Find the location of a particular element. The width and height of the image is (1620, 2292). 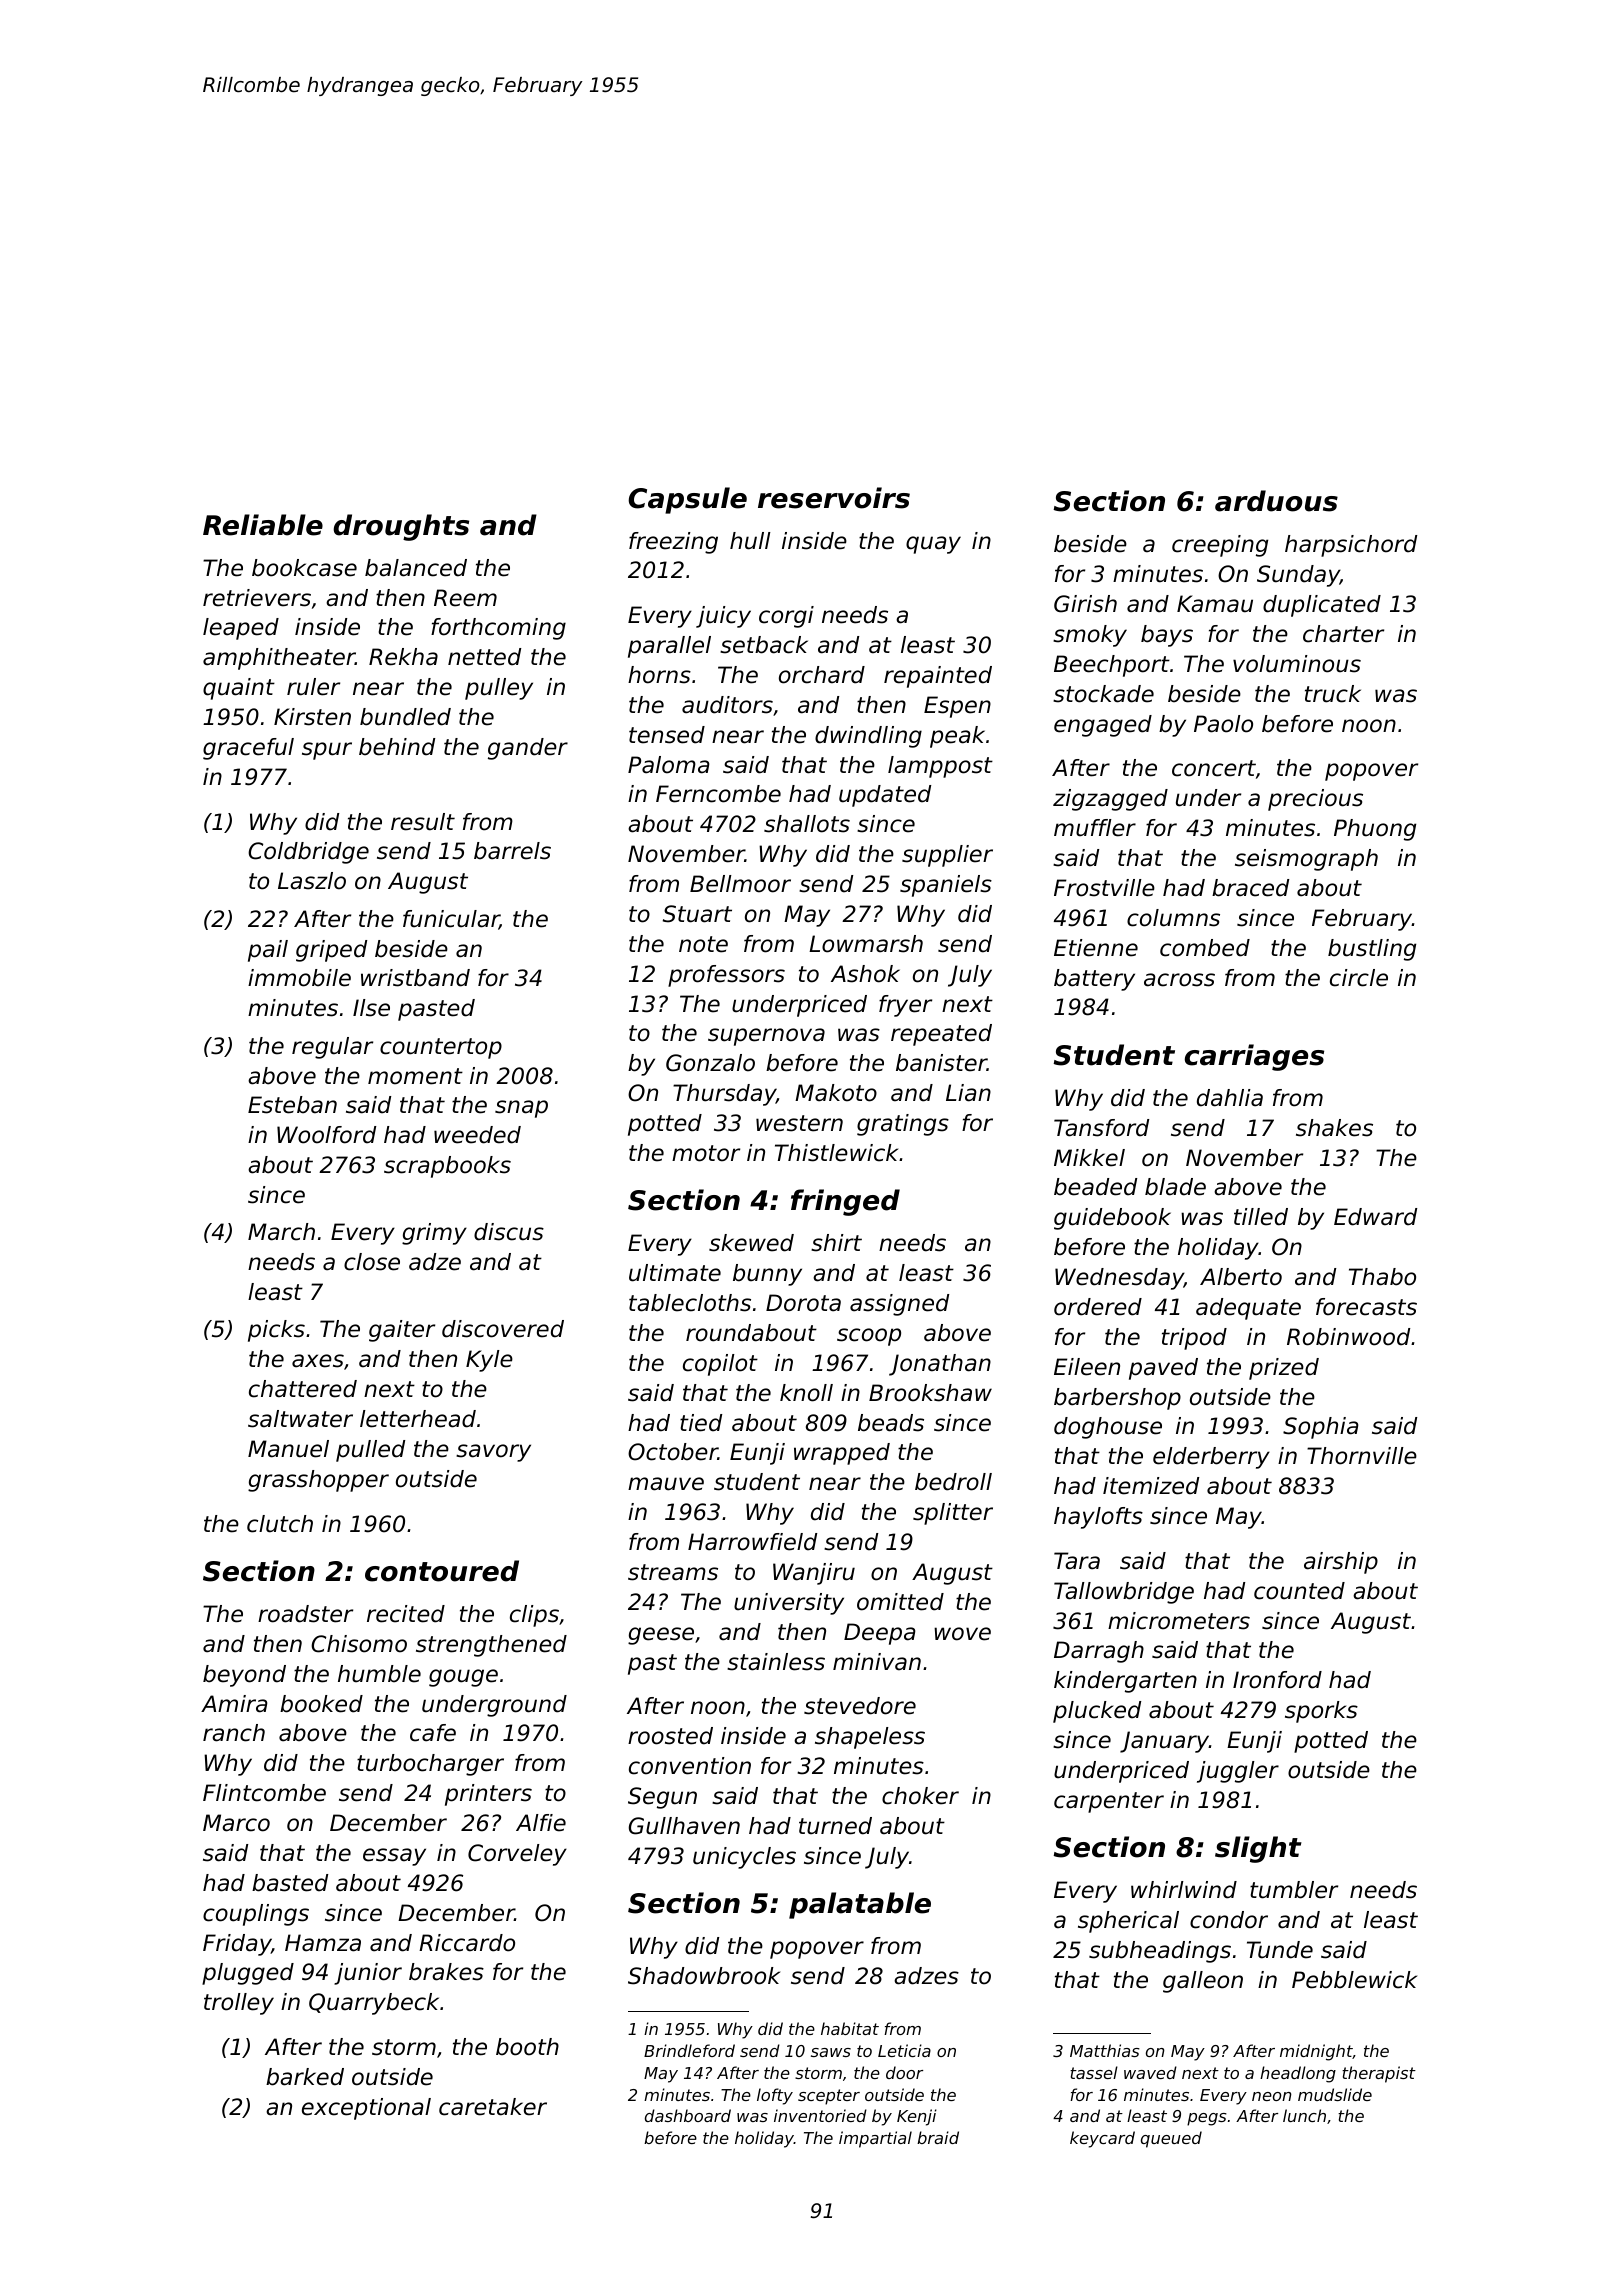

micrometers is located at coordinates (1179, 1621).
